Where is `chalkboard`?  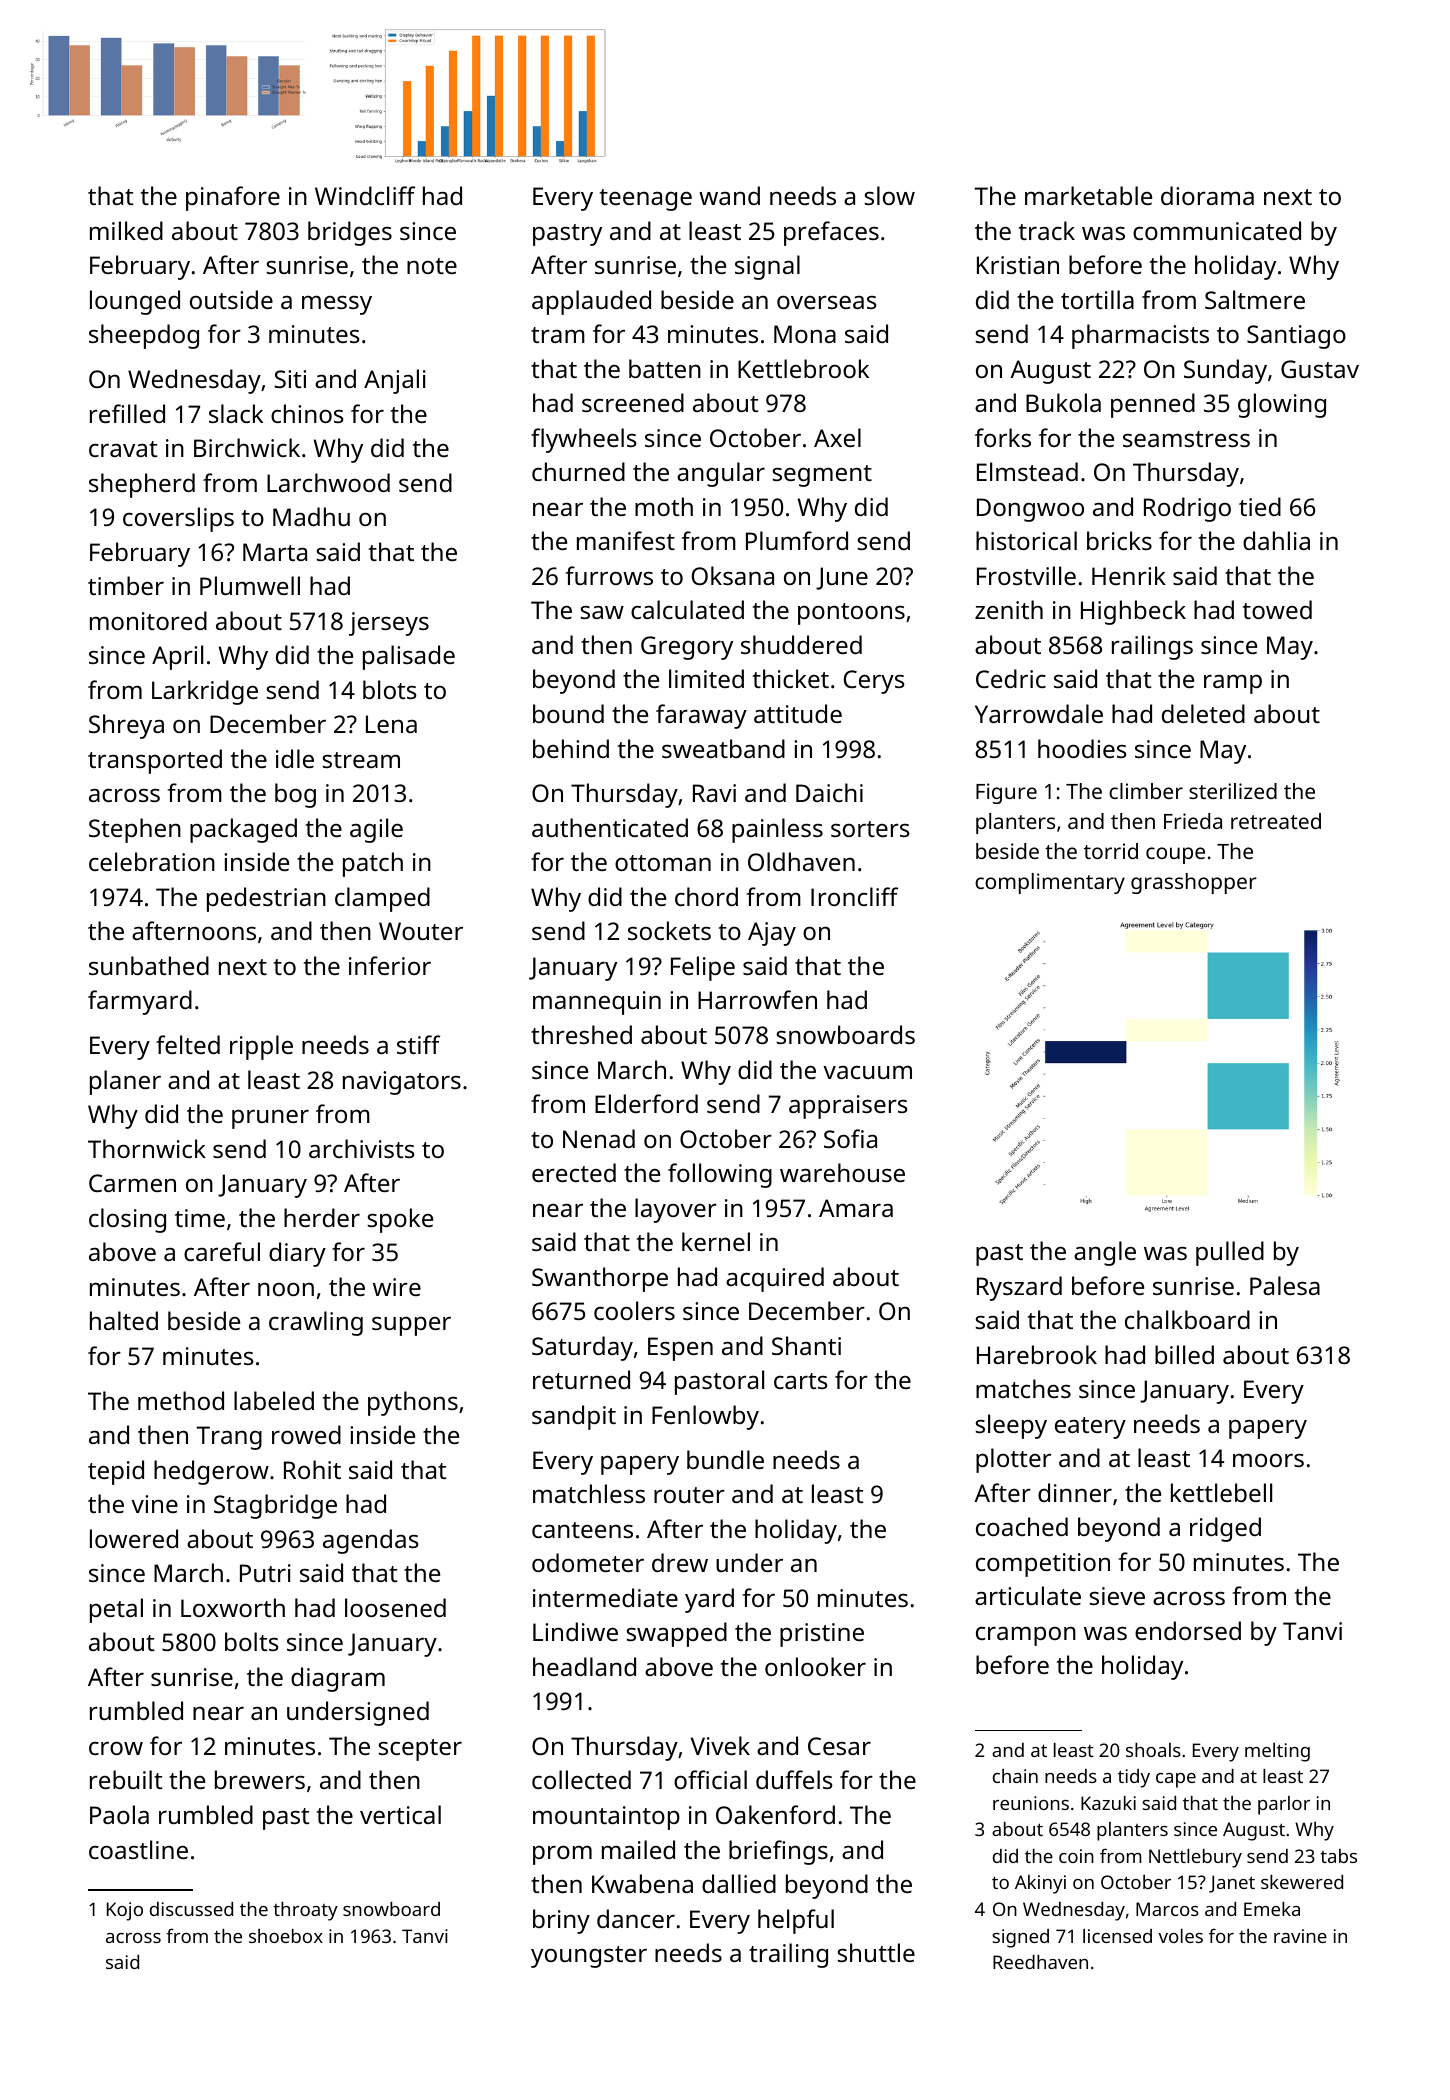 chalkboard is located at coordinates (1187, 1319).
